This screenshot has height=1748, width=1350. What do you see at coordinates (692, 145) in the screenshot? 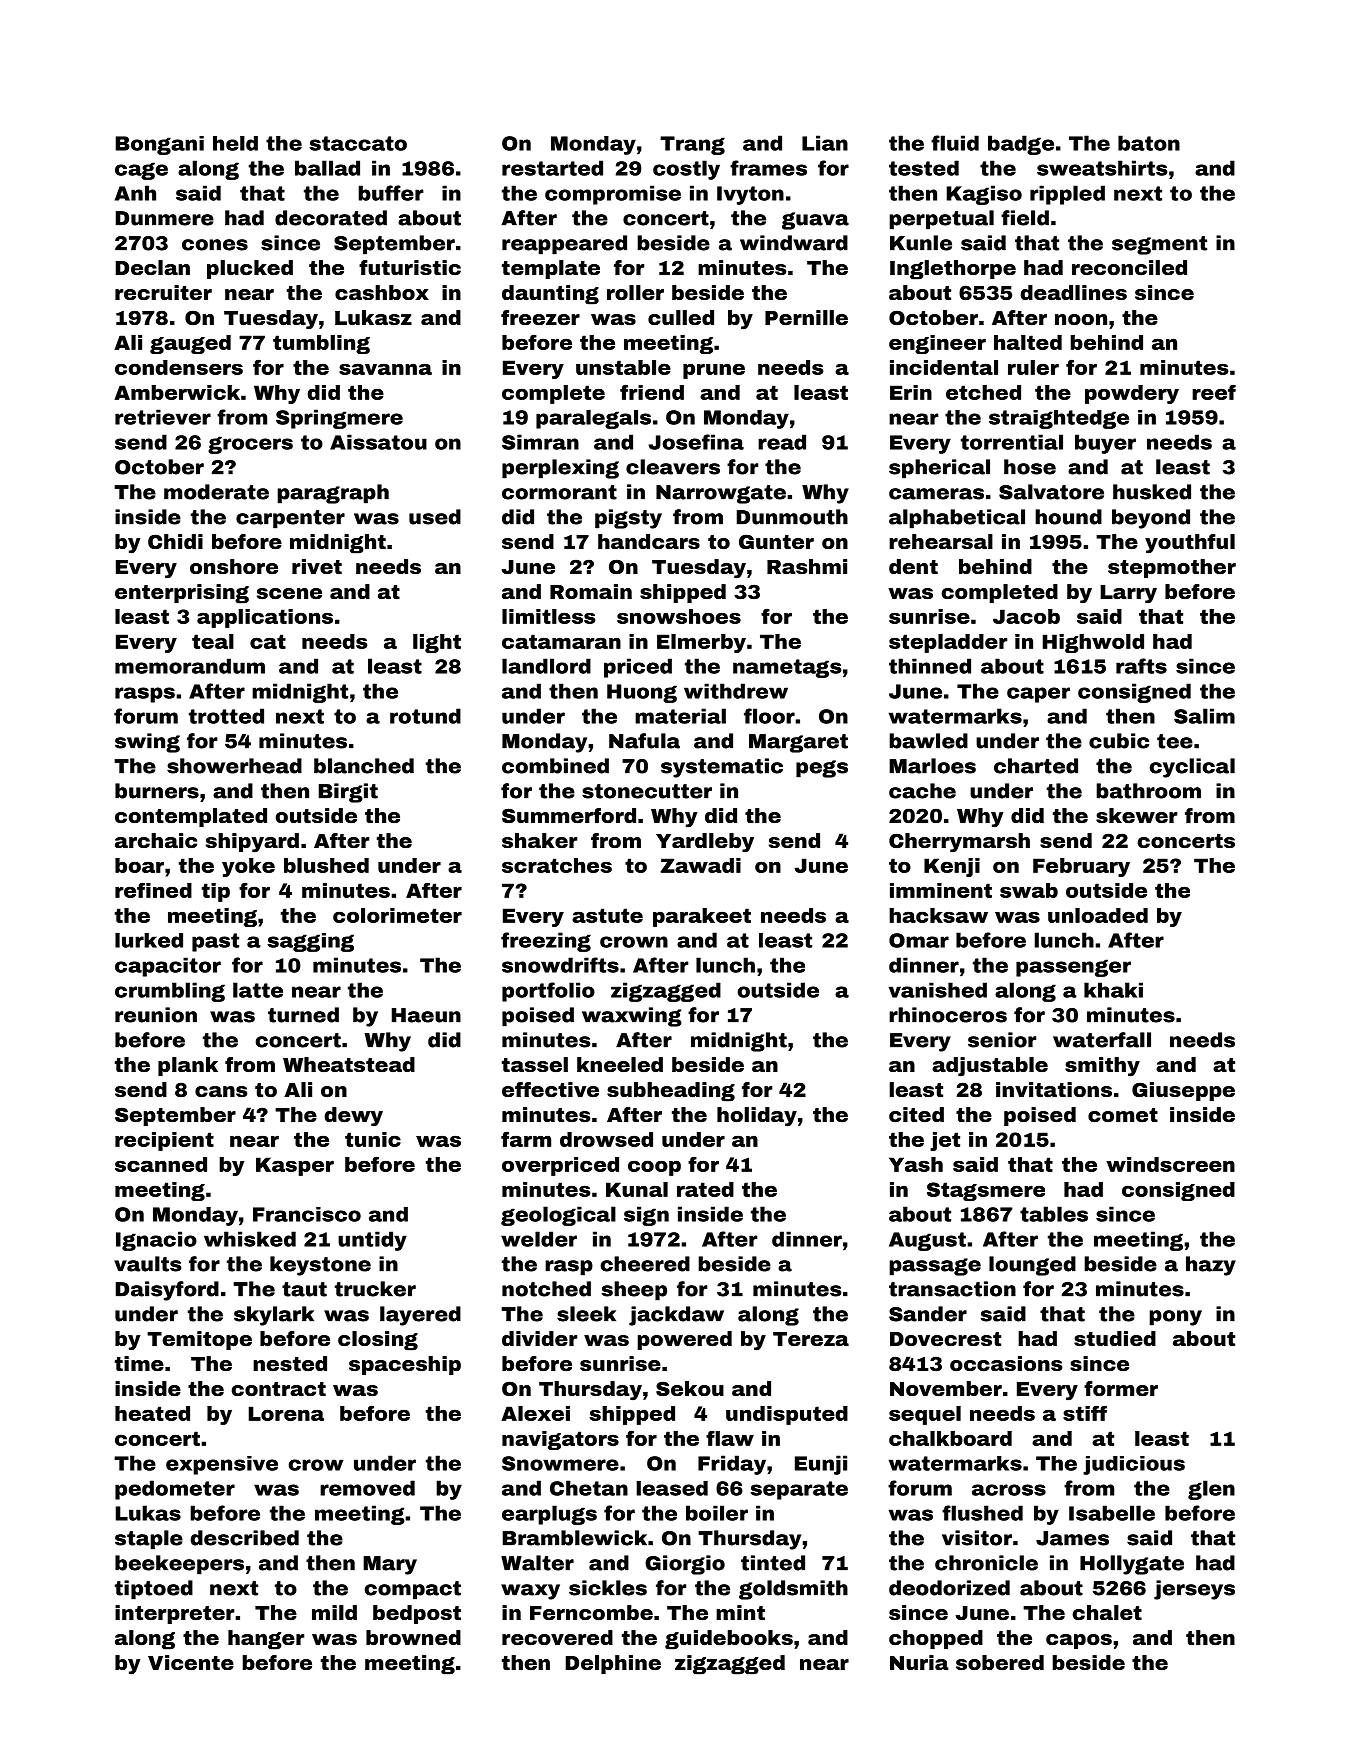
I see `Trang` at bounding box center [692, 145].
